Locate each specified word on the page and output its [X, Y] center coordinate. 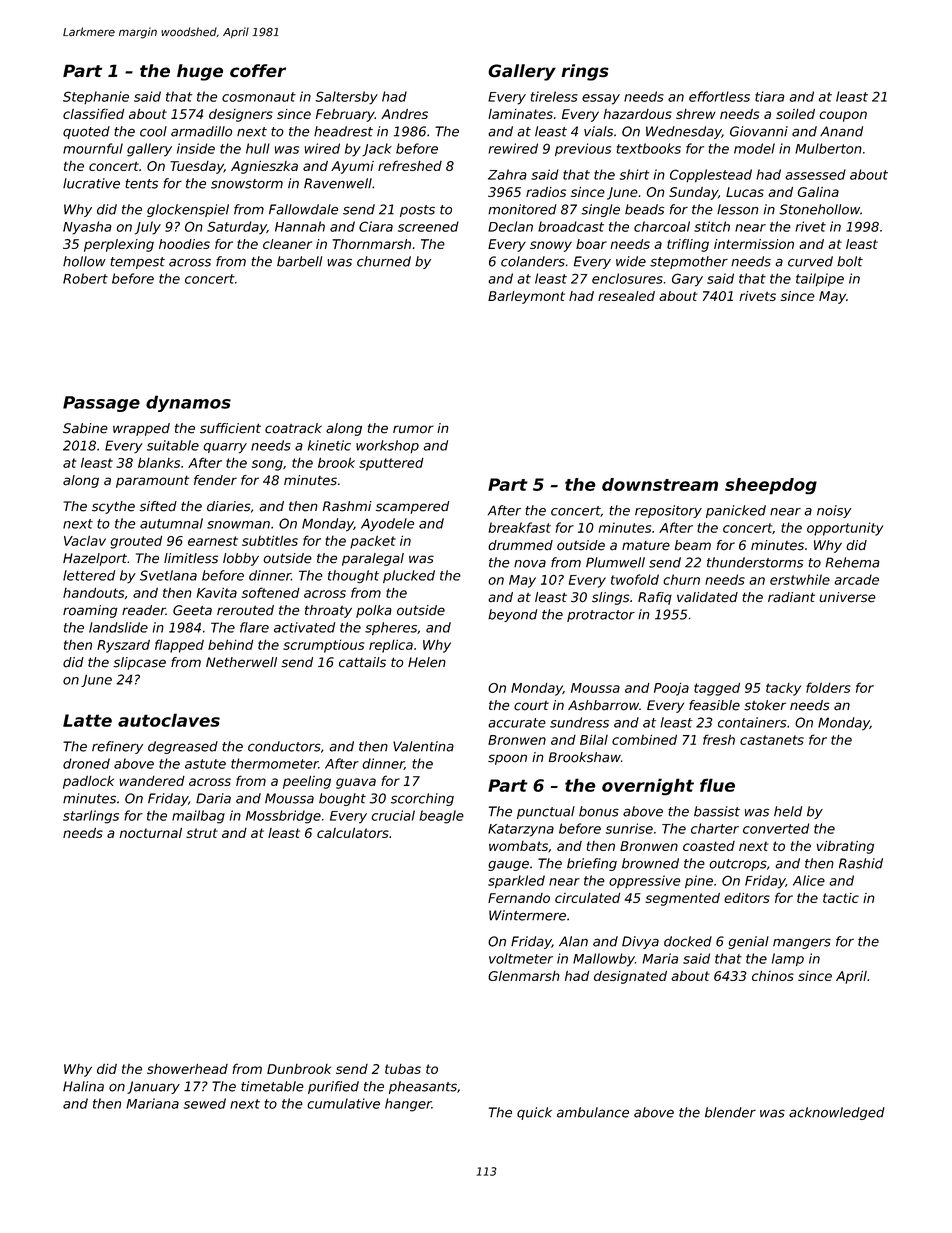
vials [598, 131]
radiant [791, 597]
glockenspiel [188, 210]
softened [271, 592]
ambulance [593, 1112]
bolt [850, 261]
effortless [719, 96]
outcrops [738, 865]
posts [417, 211]
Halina [83, 1086]
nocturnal [151, 833]
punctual [546, 812]
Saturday [237, 228]
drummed [520, 545]
